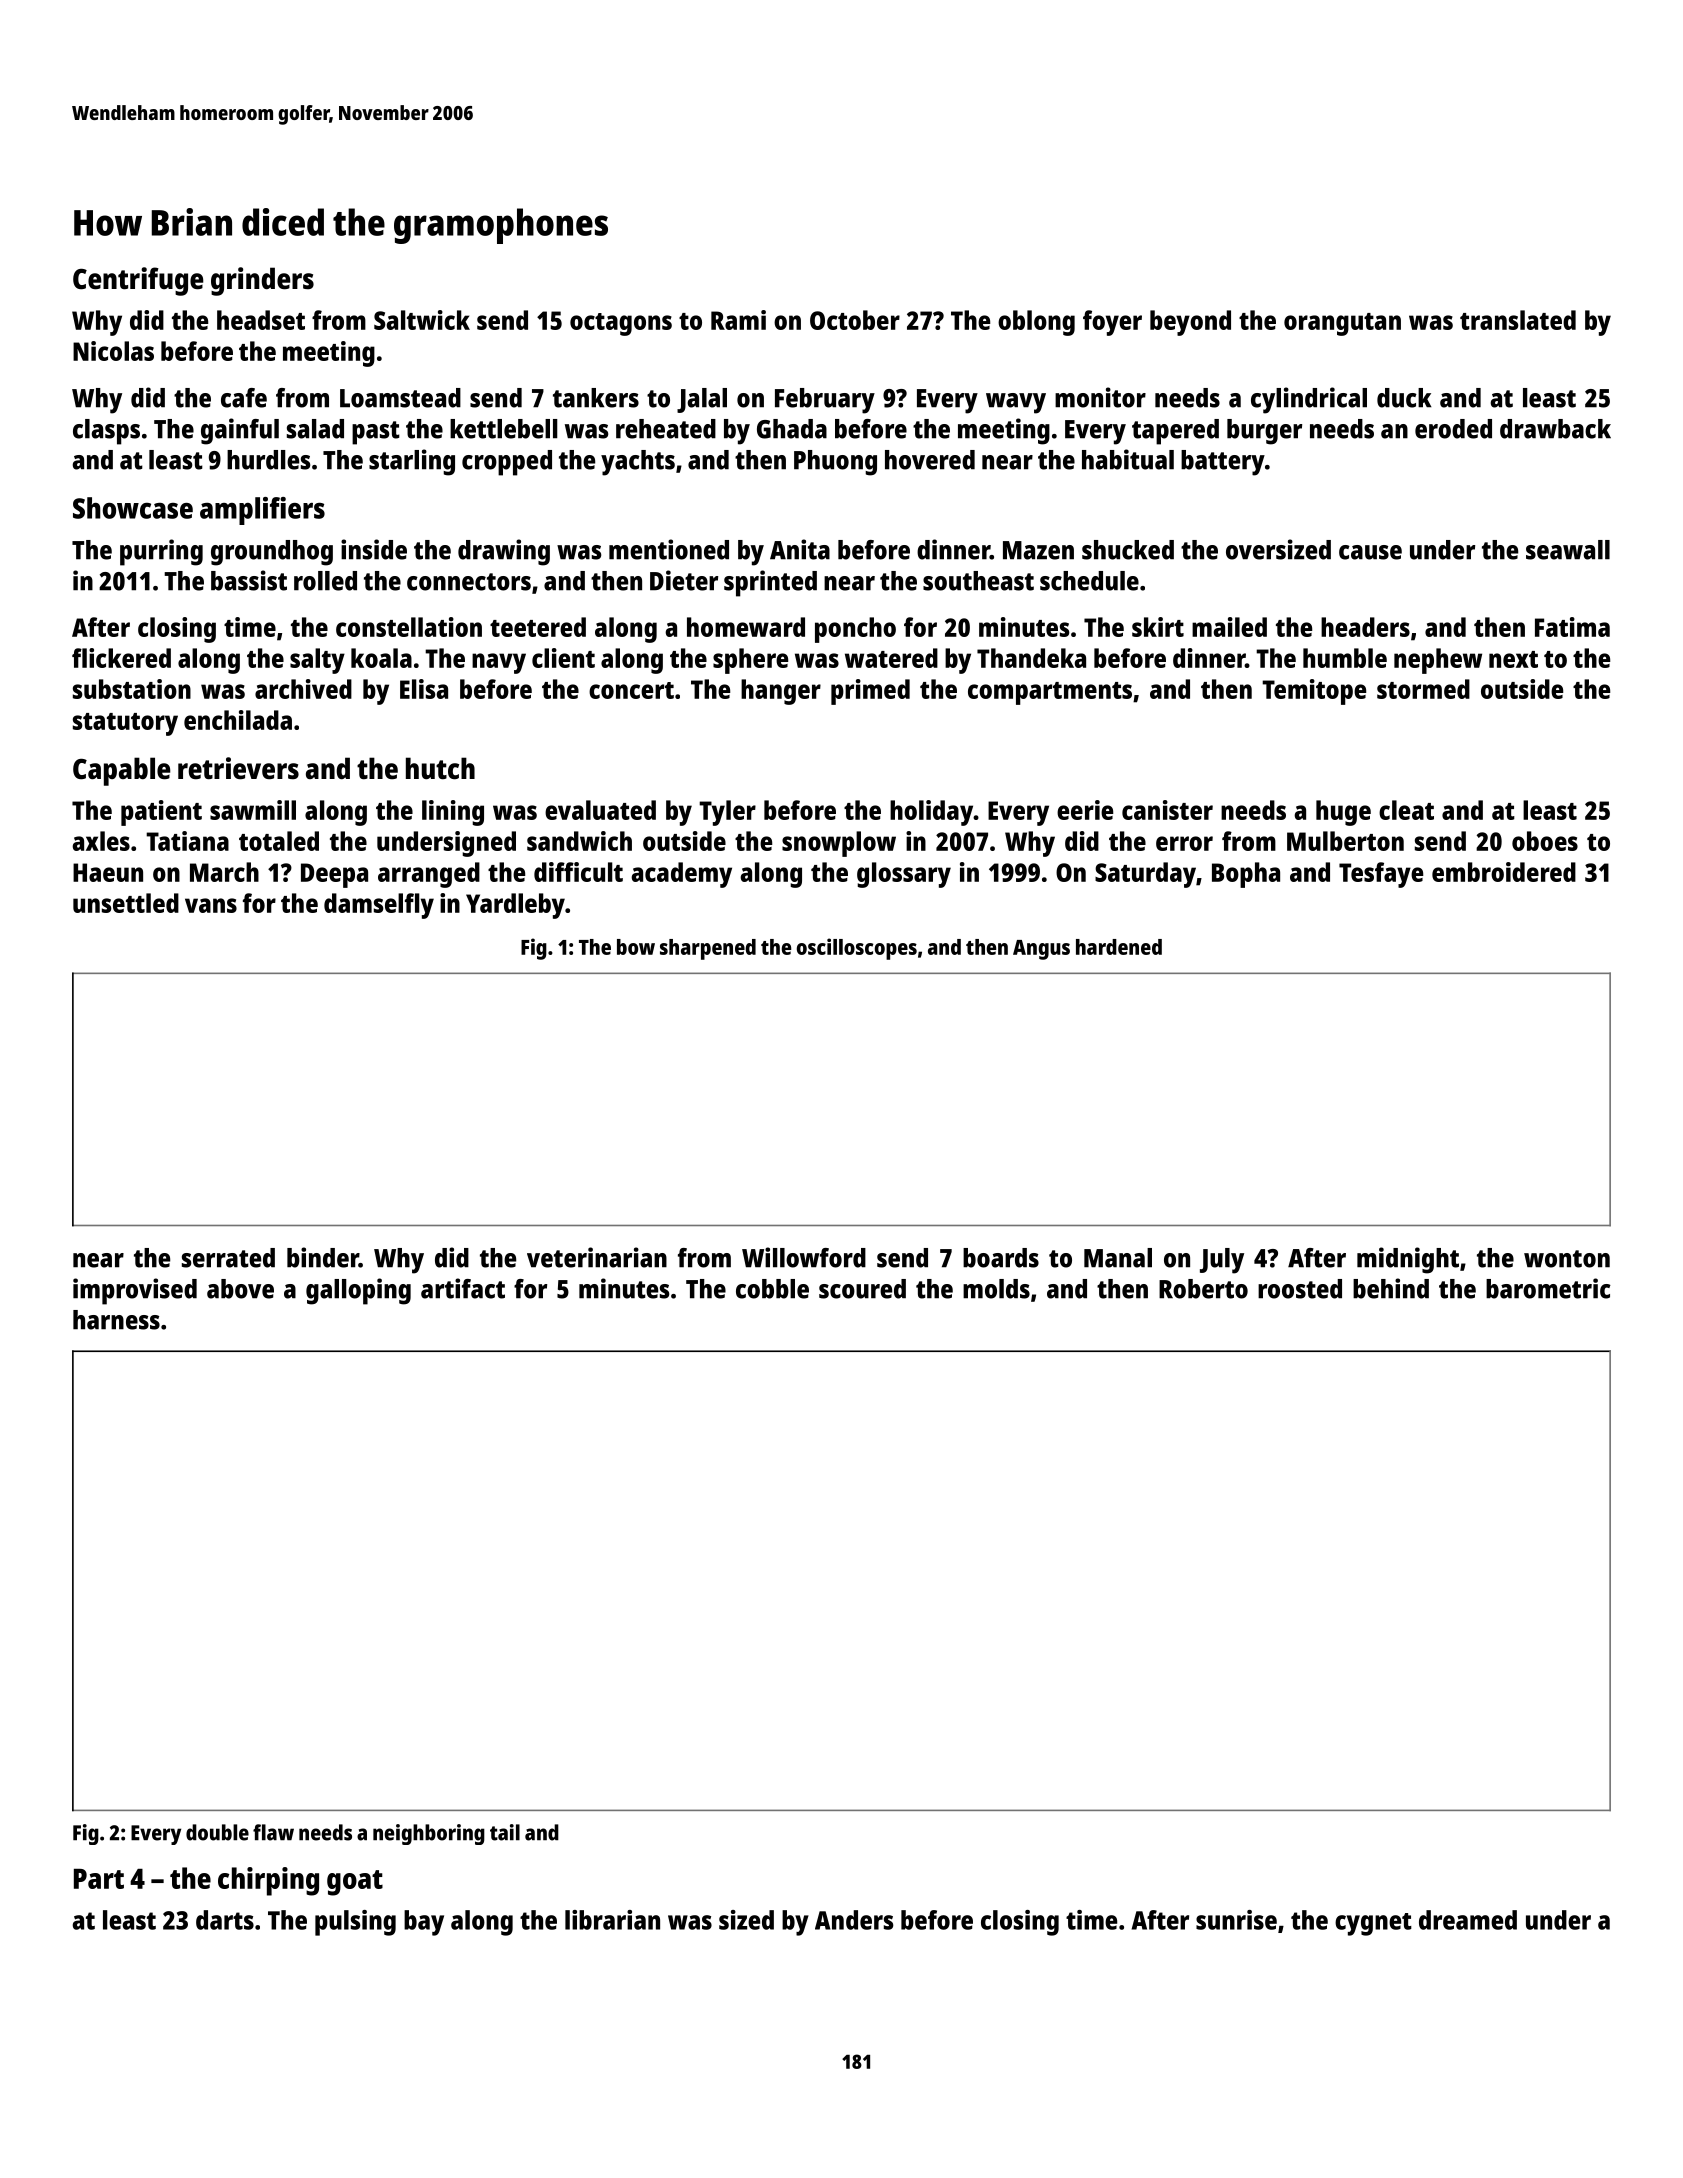 Image resolution: width=1683 pixels, height=2178 pixels. What do you see at coordinates (126, 903) in the document?
I see `unsettled` at bounding box center [126, 903].
